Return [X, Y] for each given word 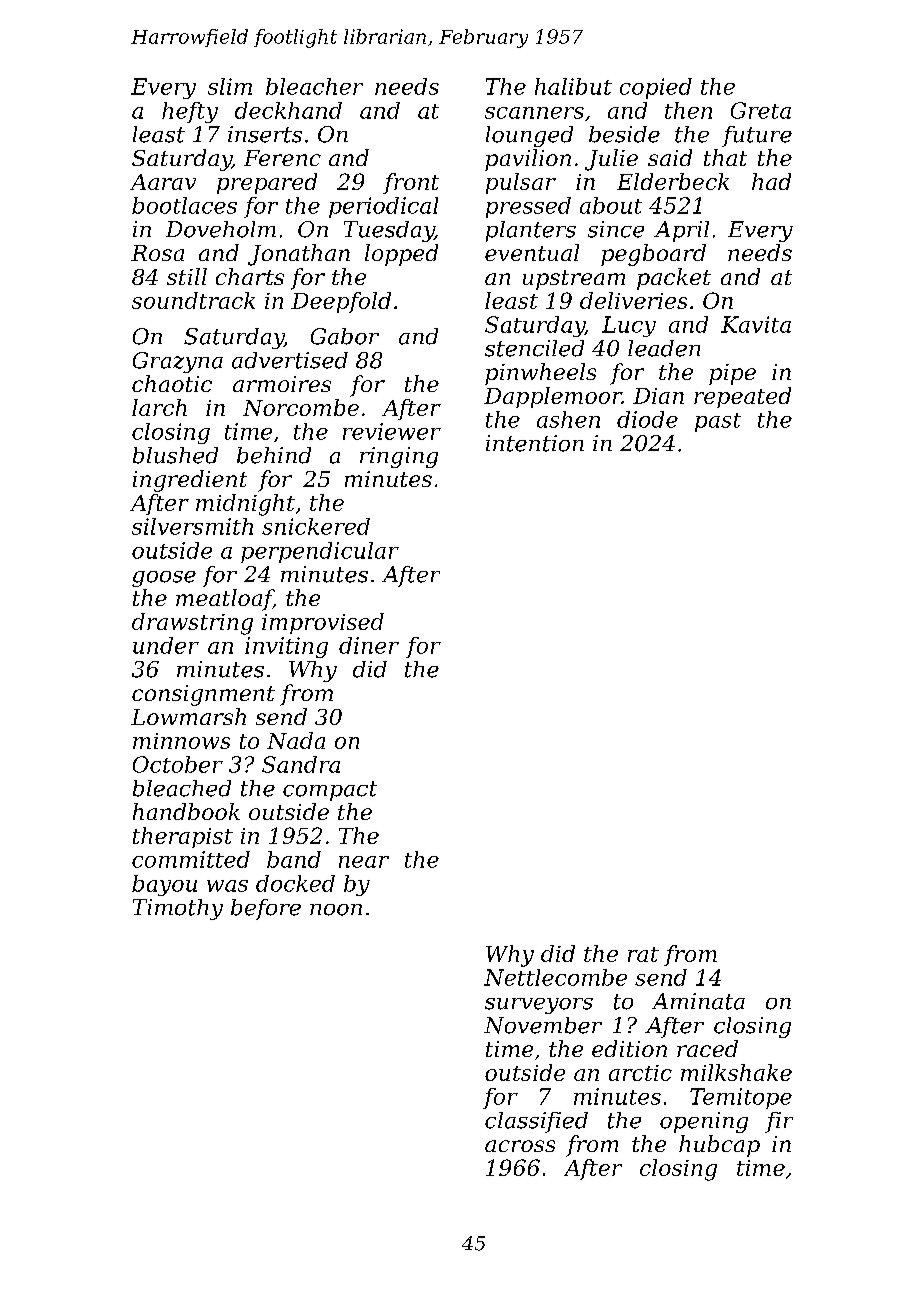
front [411, 183]
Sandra [301, 764]
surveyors [539, 1006]
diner [369, 645]
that [725, 157]
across [520, 1146]
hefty [190, 112]
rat [643, 954]
